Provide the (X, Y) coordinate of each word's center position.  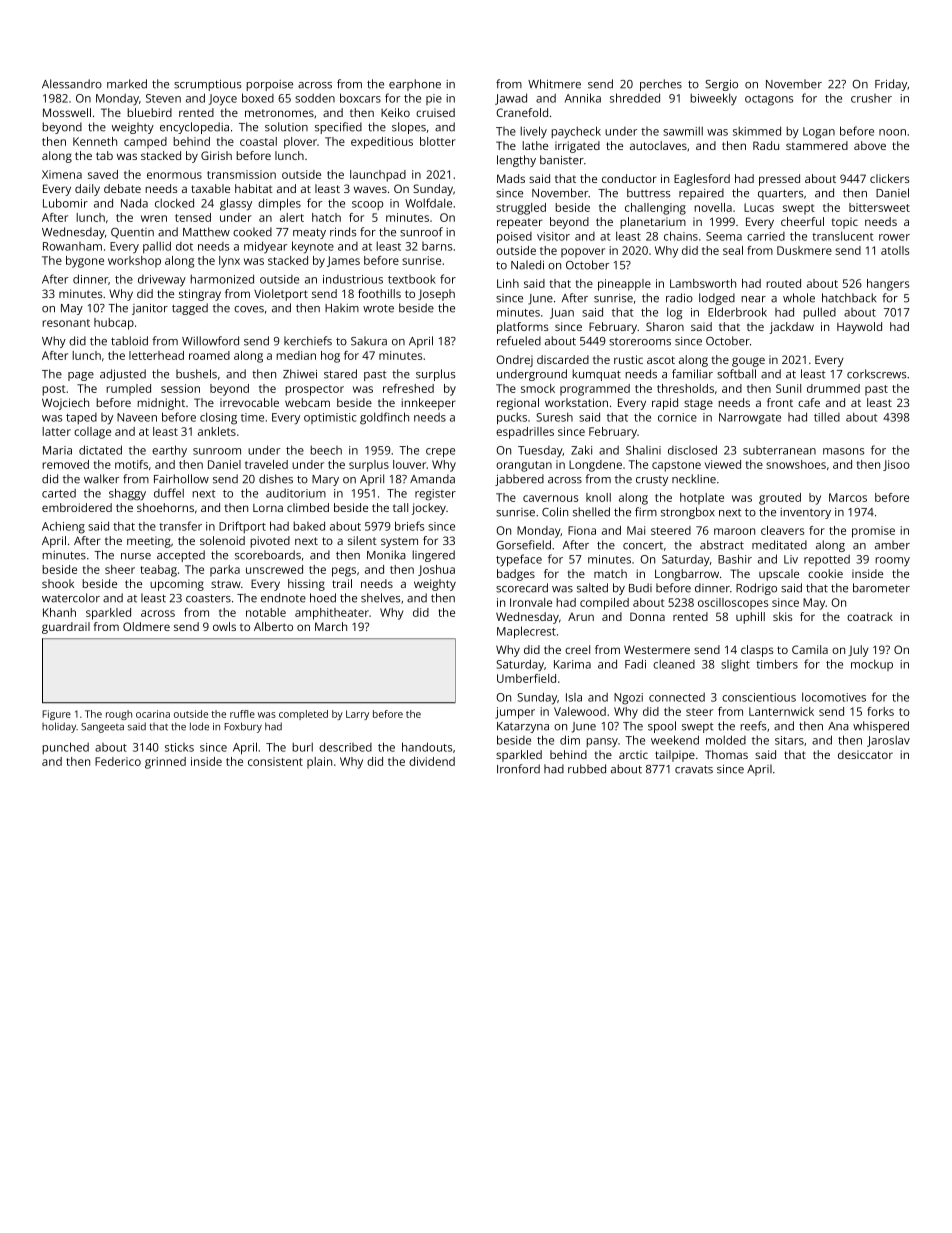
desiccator (865, 754)
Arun (581, 617)
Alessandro (72, 84)
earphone (415, 85)
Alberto (273, 626)
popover (583, 253)
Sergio (721, 85)
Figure (56, 715)
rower (894, 237)
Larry (357, 715)
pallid (157, 247)
